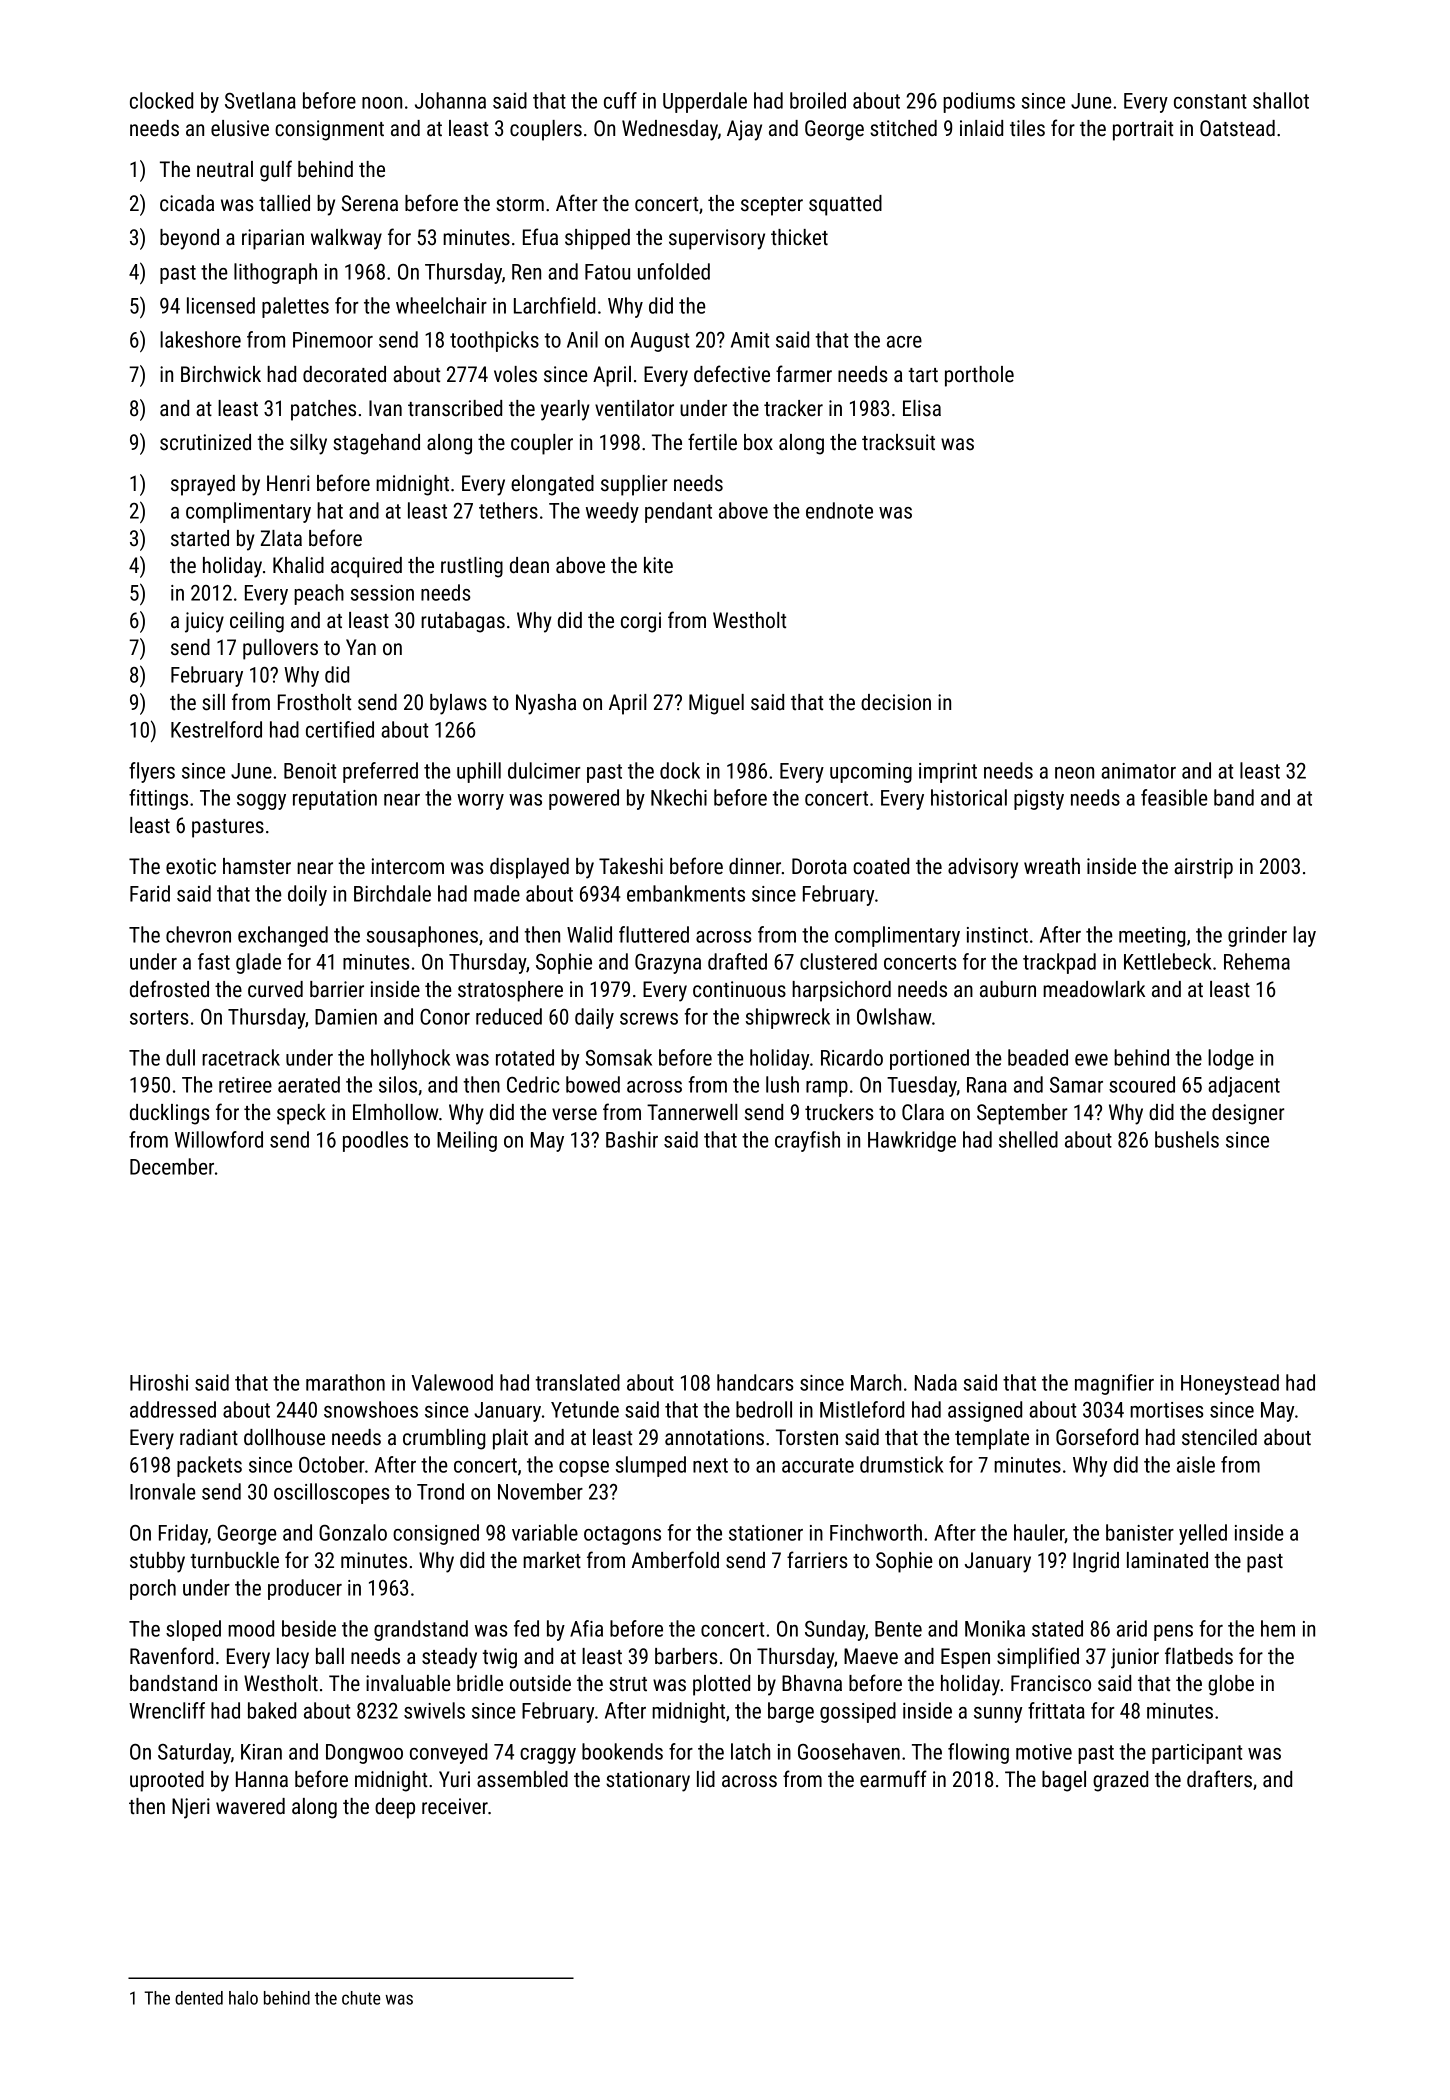  What do you see at coordinates (893, 1778) in the image?
I see `earmuff` at bounding box center [893, 1778].
